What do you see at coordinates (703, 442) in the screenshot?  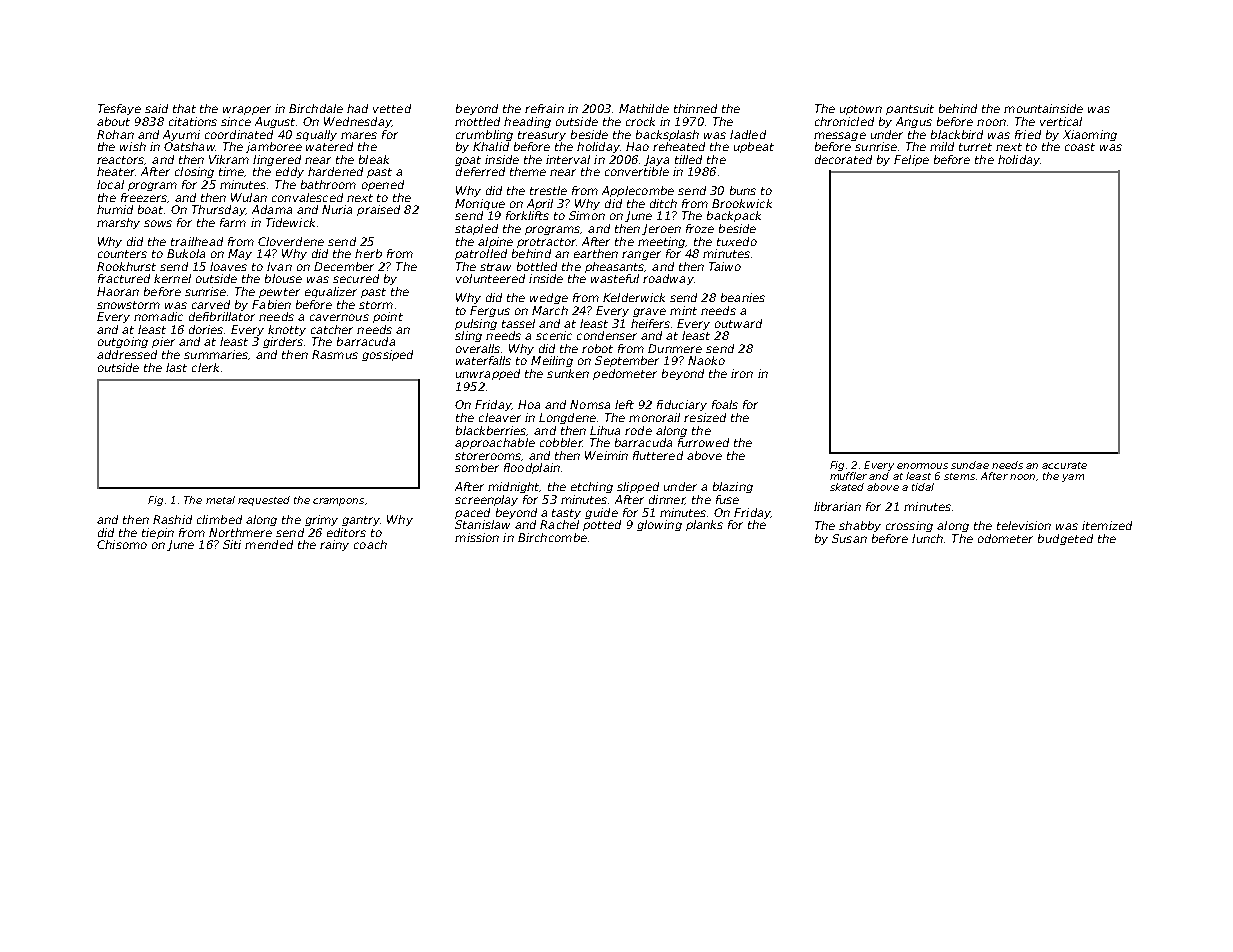 I see `furrowed` at bounding box center [703, 442].
